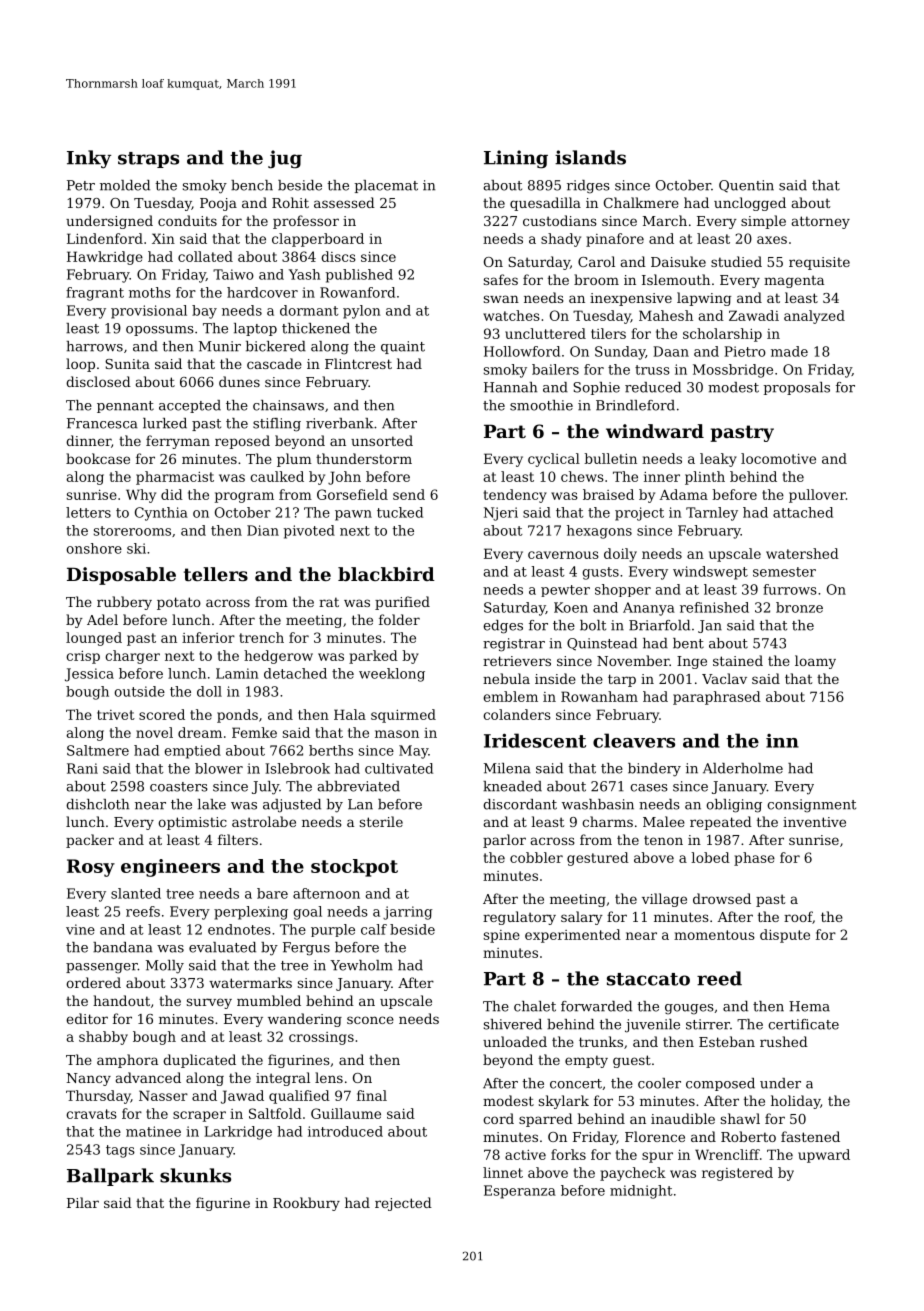 This screenshot has width=924, height=1311. What do you see at coordinates (382, 440) in the screenshot?
I see `unsorted` at bounding box center [382, 440].
